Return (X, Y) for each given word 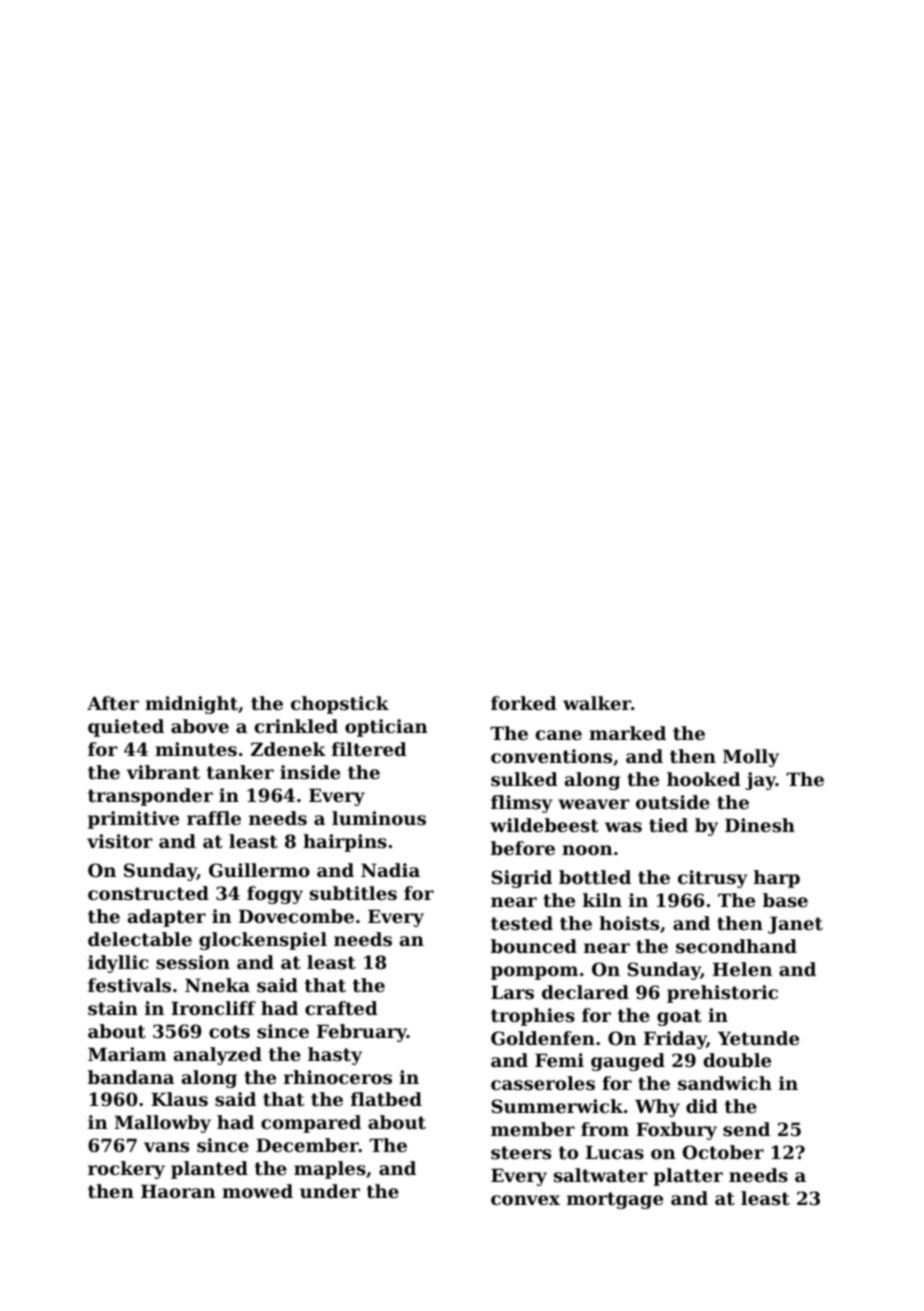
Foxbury (676, 1131)
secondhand (736, 946)
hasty (335, 1056)
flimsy (522, 804)
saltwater (601, 1175)
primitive (133, 820)
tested (522, 923)
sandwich (725, 1083)
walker (597, 703)
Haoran (178, 1191)
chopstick (340, 705)
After (113, 703)
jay (760, 781)
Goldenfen (543, 1038)
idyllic (118, 964)
